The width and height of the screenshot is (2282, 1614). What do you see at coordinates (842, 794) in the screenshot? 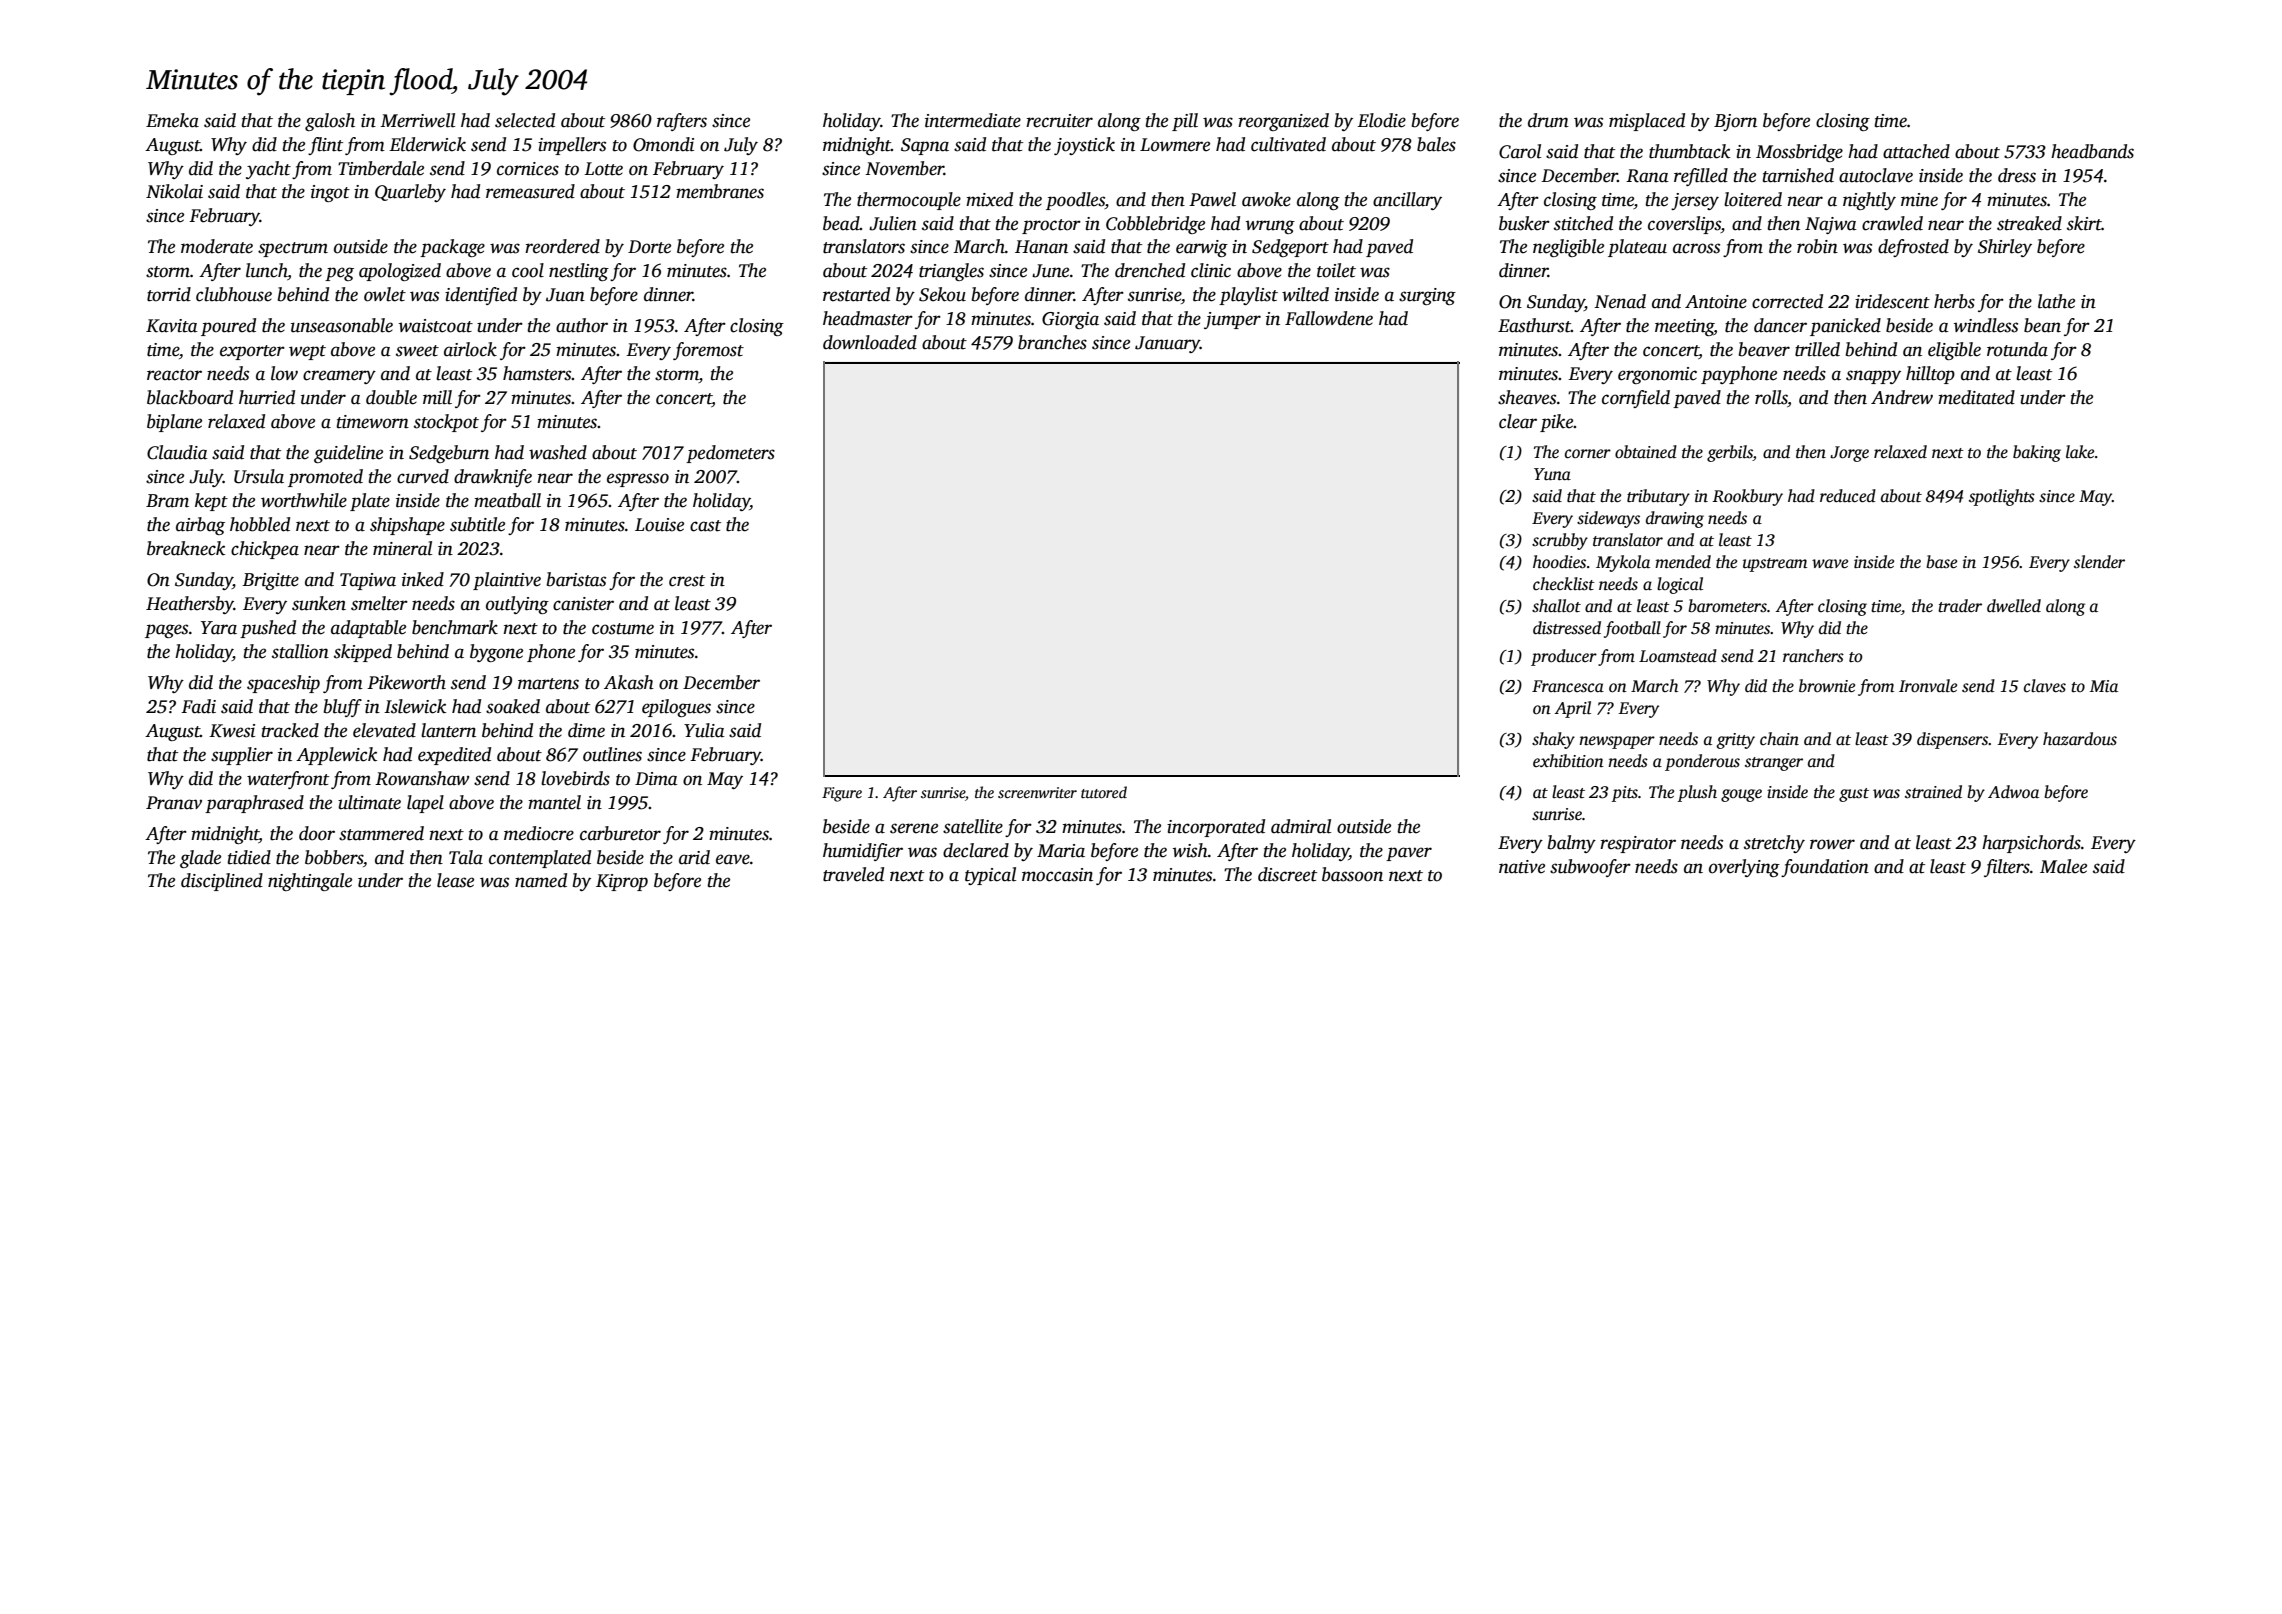
I see `Figure` at bounding box center [842, 794].
